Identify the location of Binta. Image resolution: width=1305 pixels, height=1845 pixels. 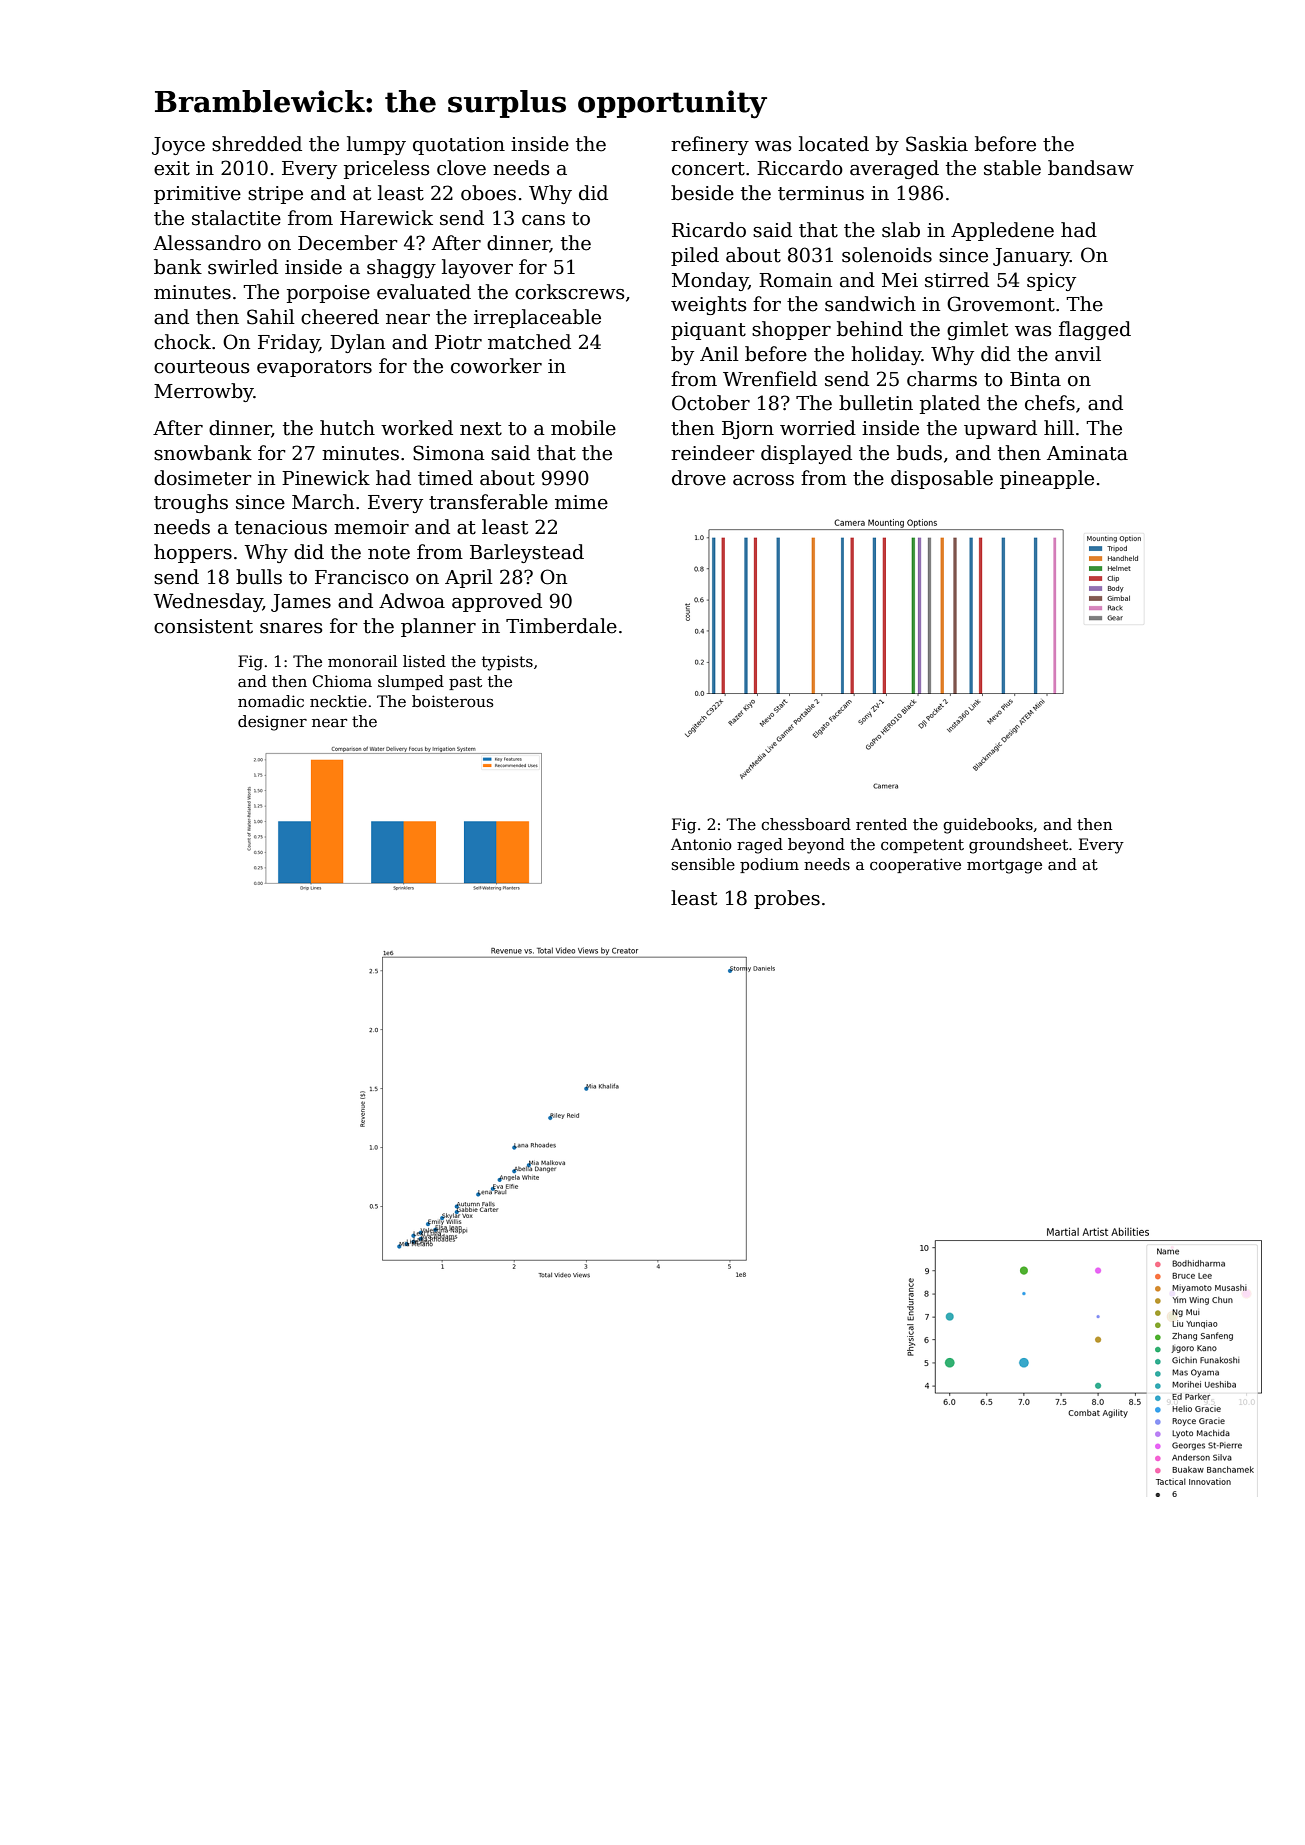
(1035, 379).
